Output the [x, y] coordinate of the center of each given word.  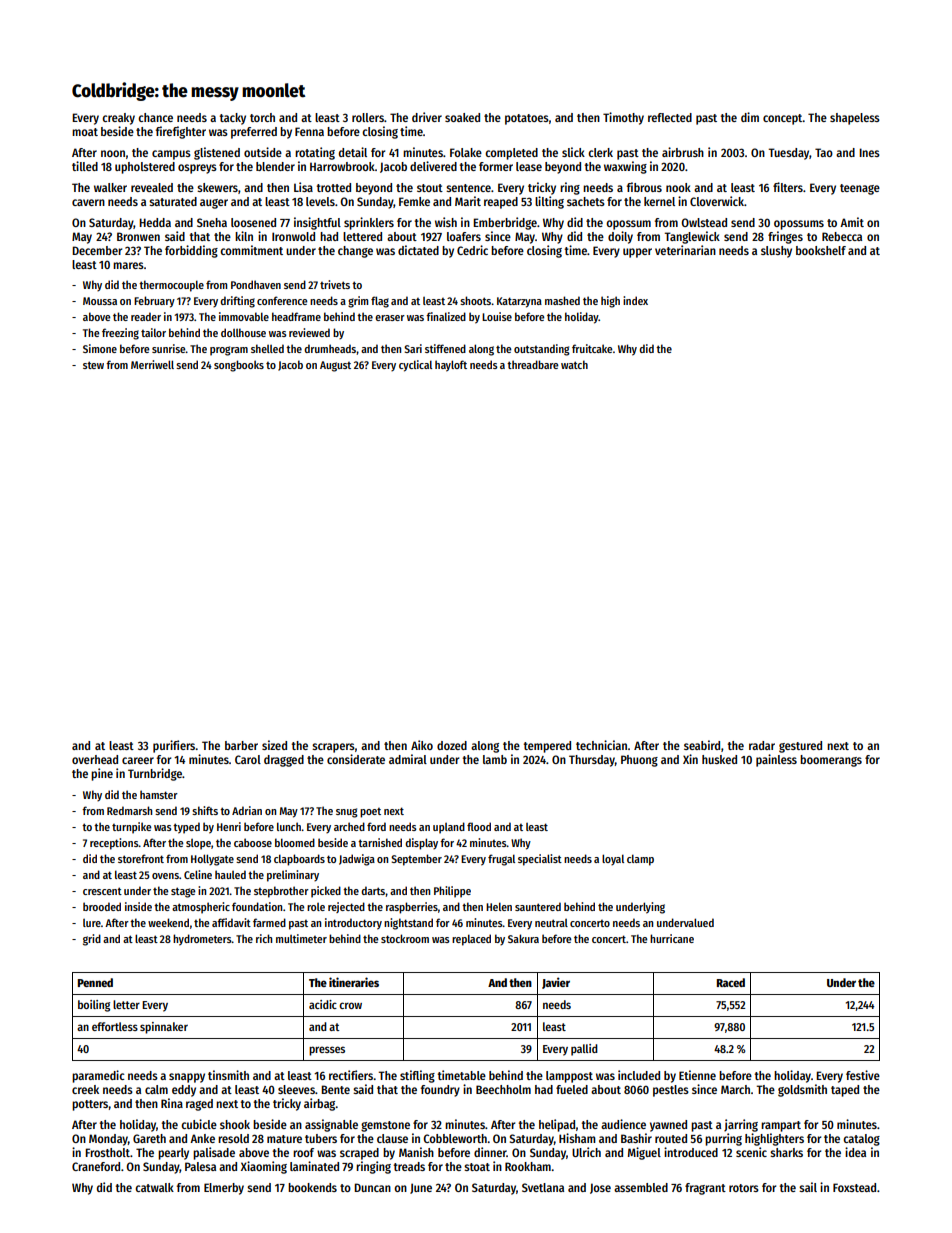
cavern [88, 202]
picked [326, 892]
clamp [640, 860]
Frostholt [107, 1152]
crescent [102, 891]
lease [529, 166]
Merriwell [152, 364]
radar [762, 745]
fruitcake [592, 348]
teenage [860, 189]
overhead [95, 759]
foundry [440, 1091]
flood [479, 826]
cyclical [415, 366]
